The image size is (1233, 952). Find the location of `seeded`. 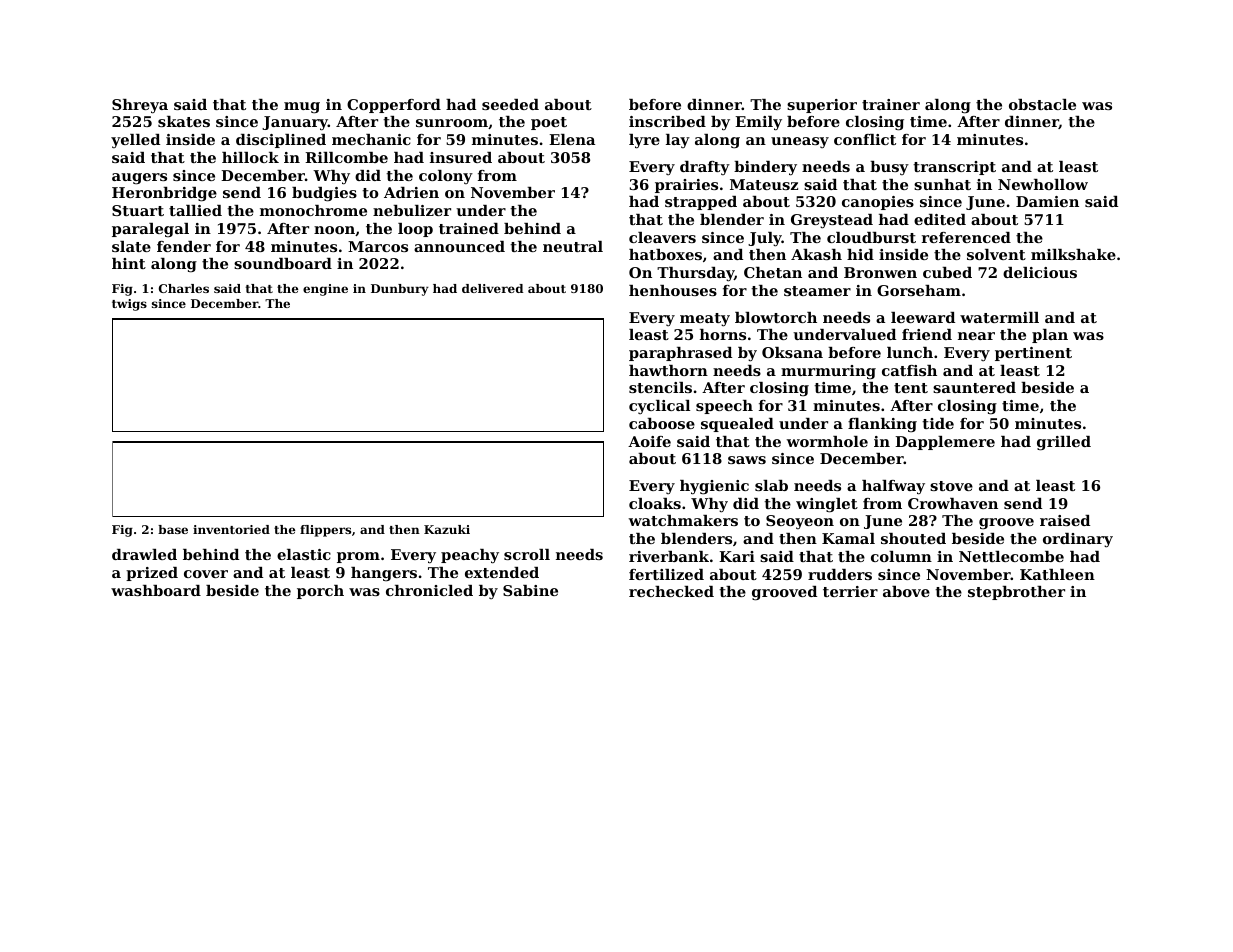

seeded is located at coordinates (510, 104).
